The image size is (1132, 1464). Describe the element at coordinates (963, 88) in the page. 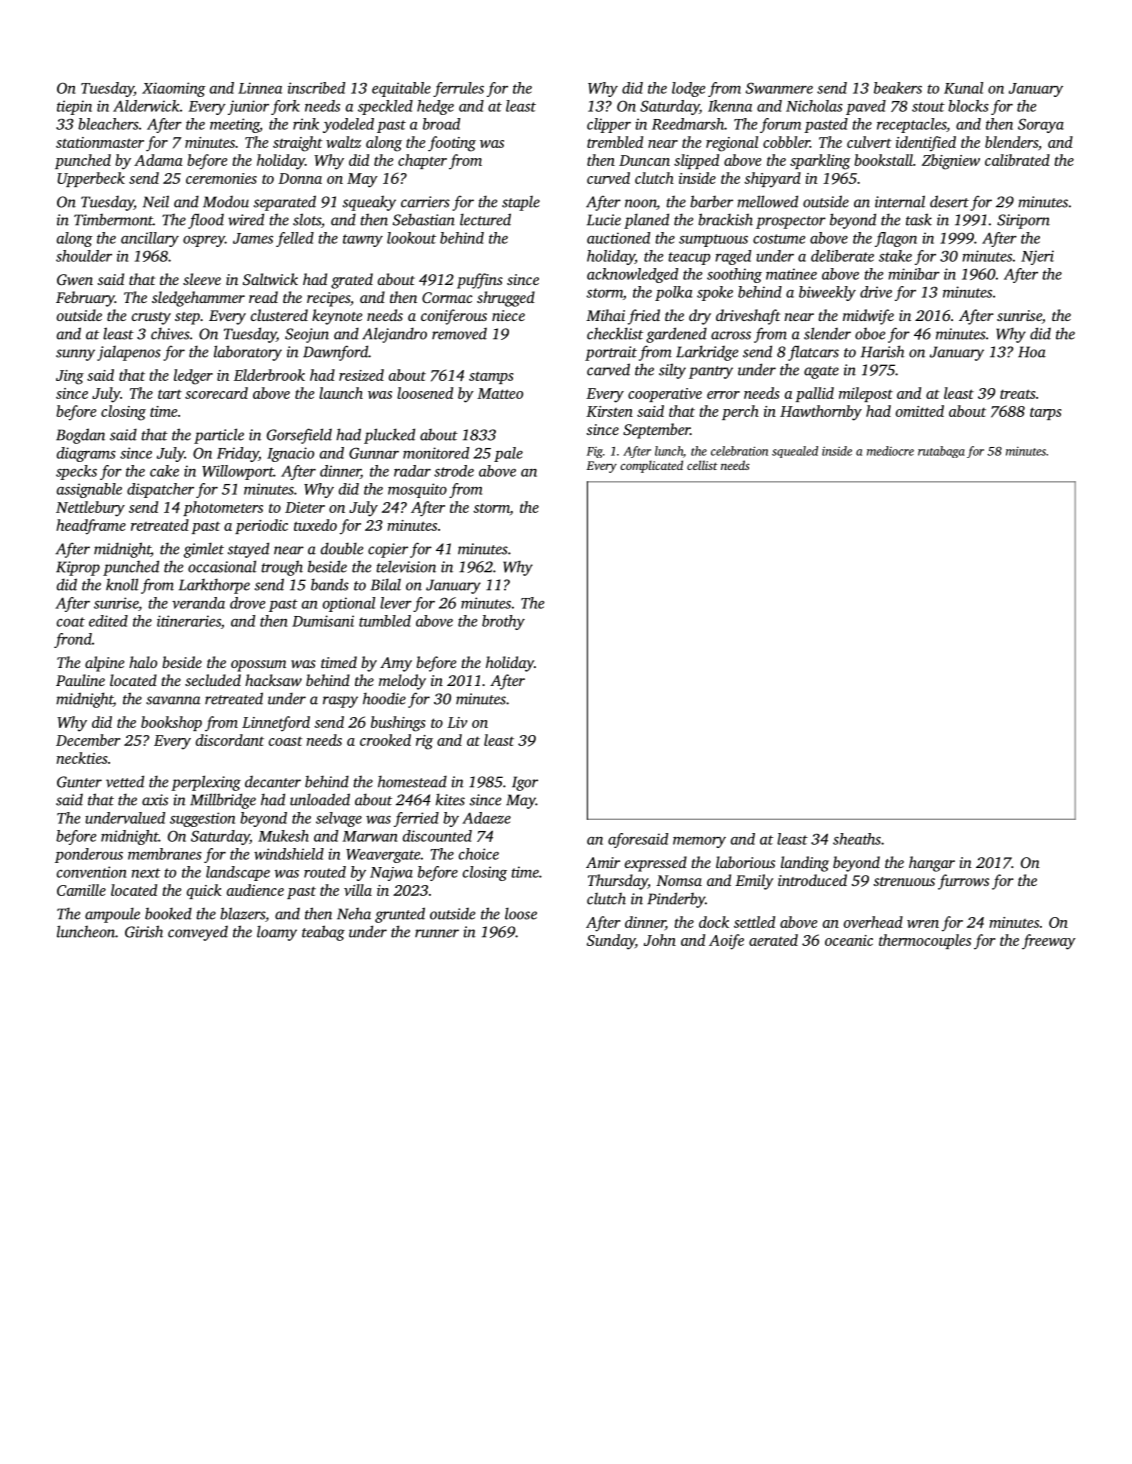

I see `Kunal` at that location.
